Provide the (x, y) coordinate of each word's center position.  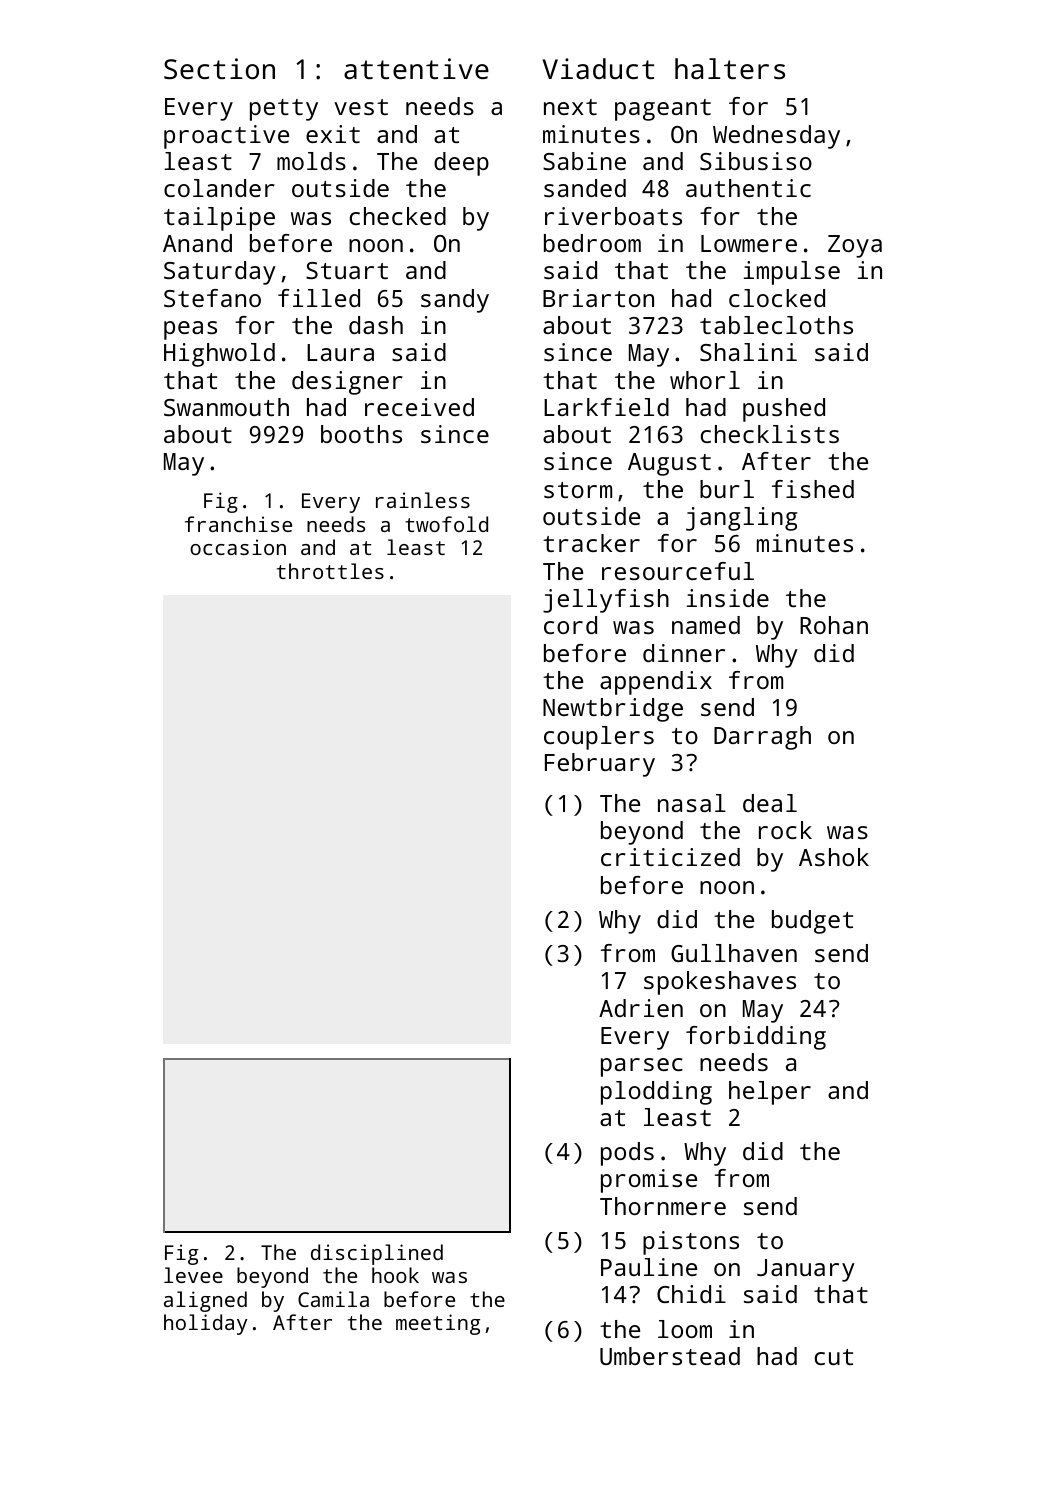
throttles (330, 571)
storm (578, 490)
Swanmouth (226, 407)
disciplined (377, 1254)
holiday (205, 1324)
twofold (446, 524)
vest (361, 107)
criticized (670, 857)
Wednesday (776, 137)
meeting (438, 1324)
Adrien (641, 1008)
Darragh (762, 738)
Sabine (584, 161)
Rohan (834, 625)
